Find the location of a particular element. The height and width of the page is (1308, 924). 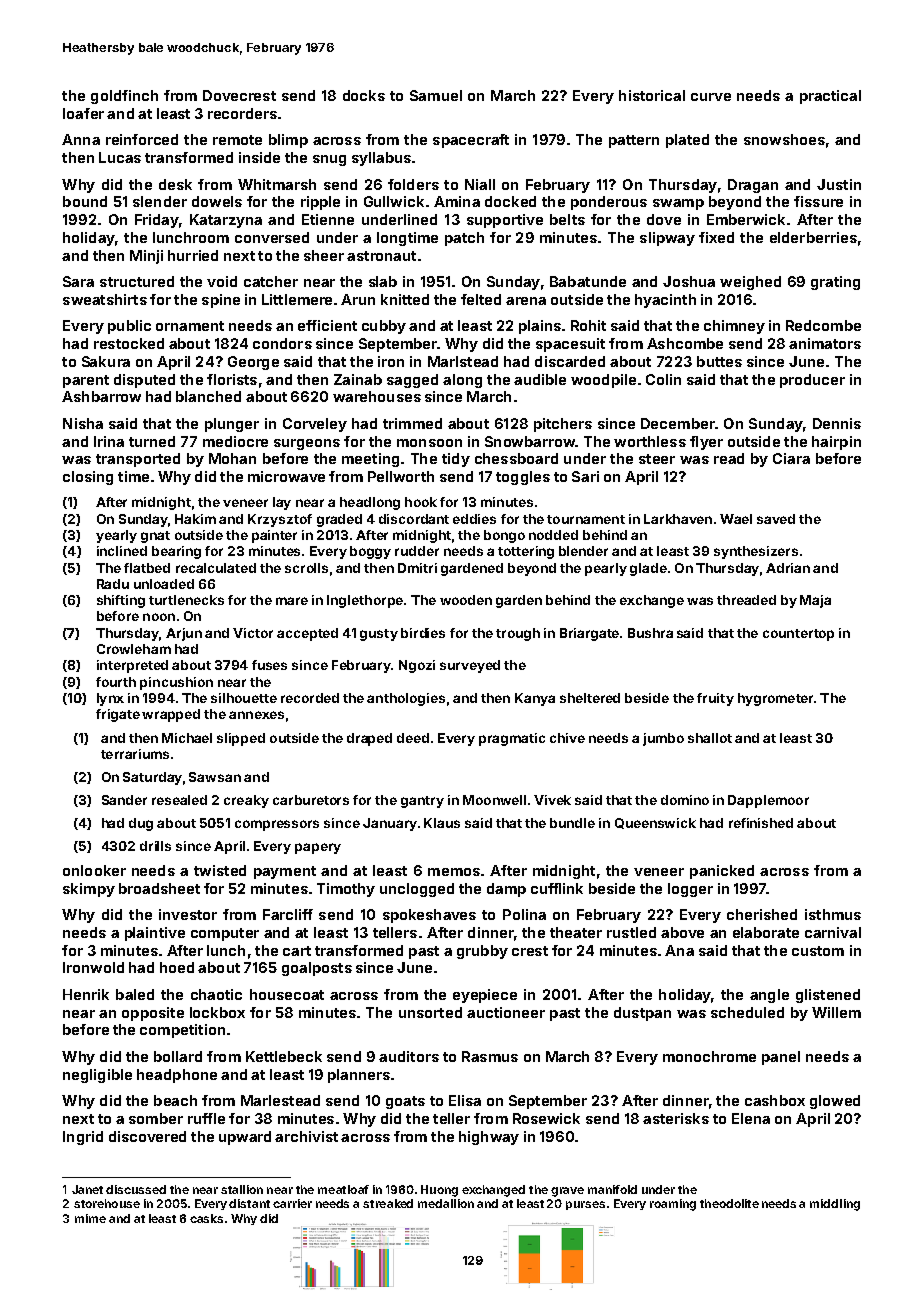

cashbox is located at coordinates (775, 1100).
